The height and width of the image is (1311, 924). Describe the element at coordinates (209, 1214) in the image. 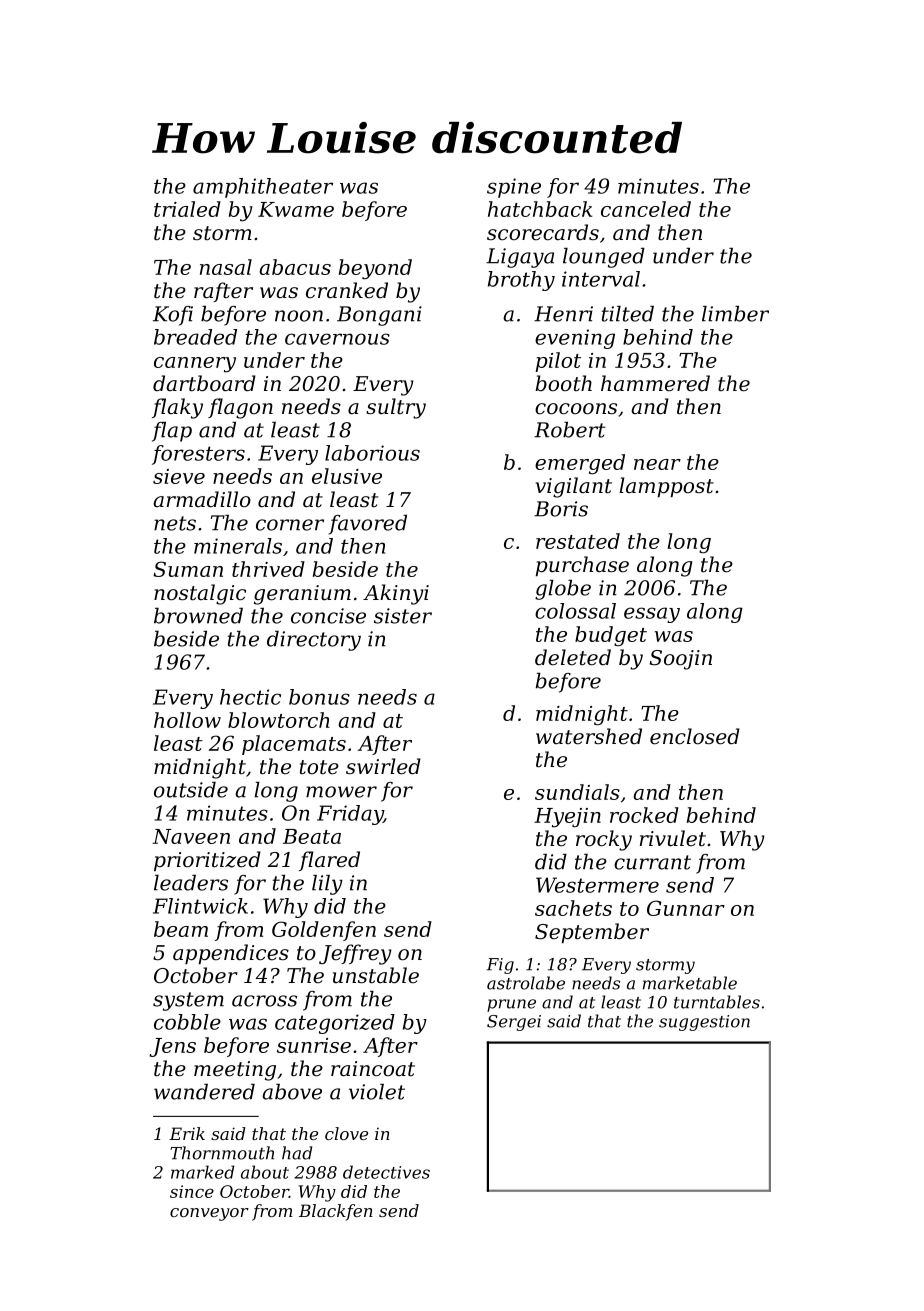

I see `conveyor` at that location.
